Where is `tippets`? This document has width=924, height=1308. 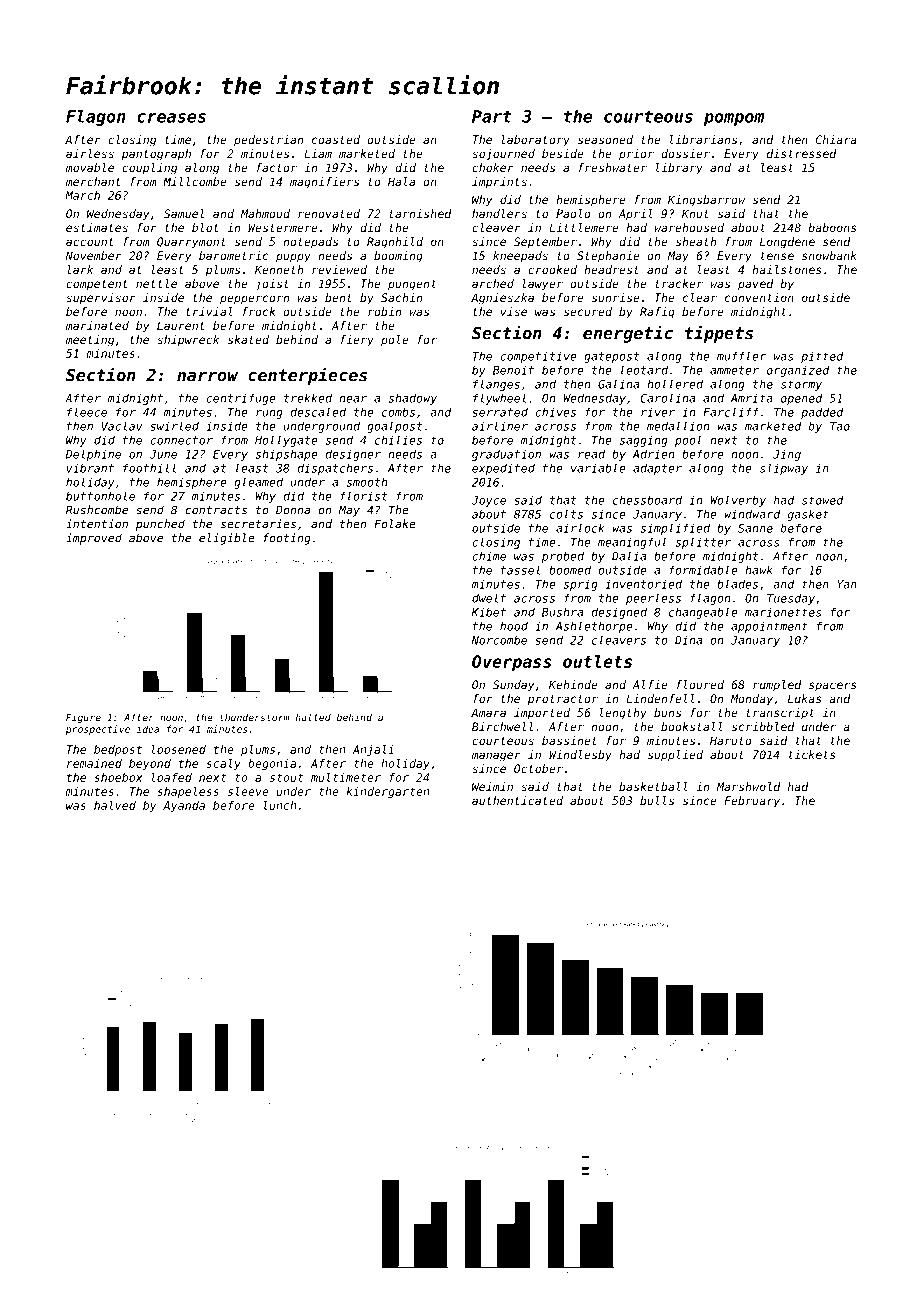 tippets is located at coordinates (719, 334).
